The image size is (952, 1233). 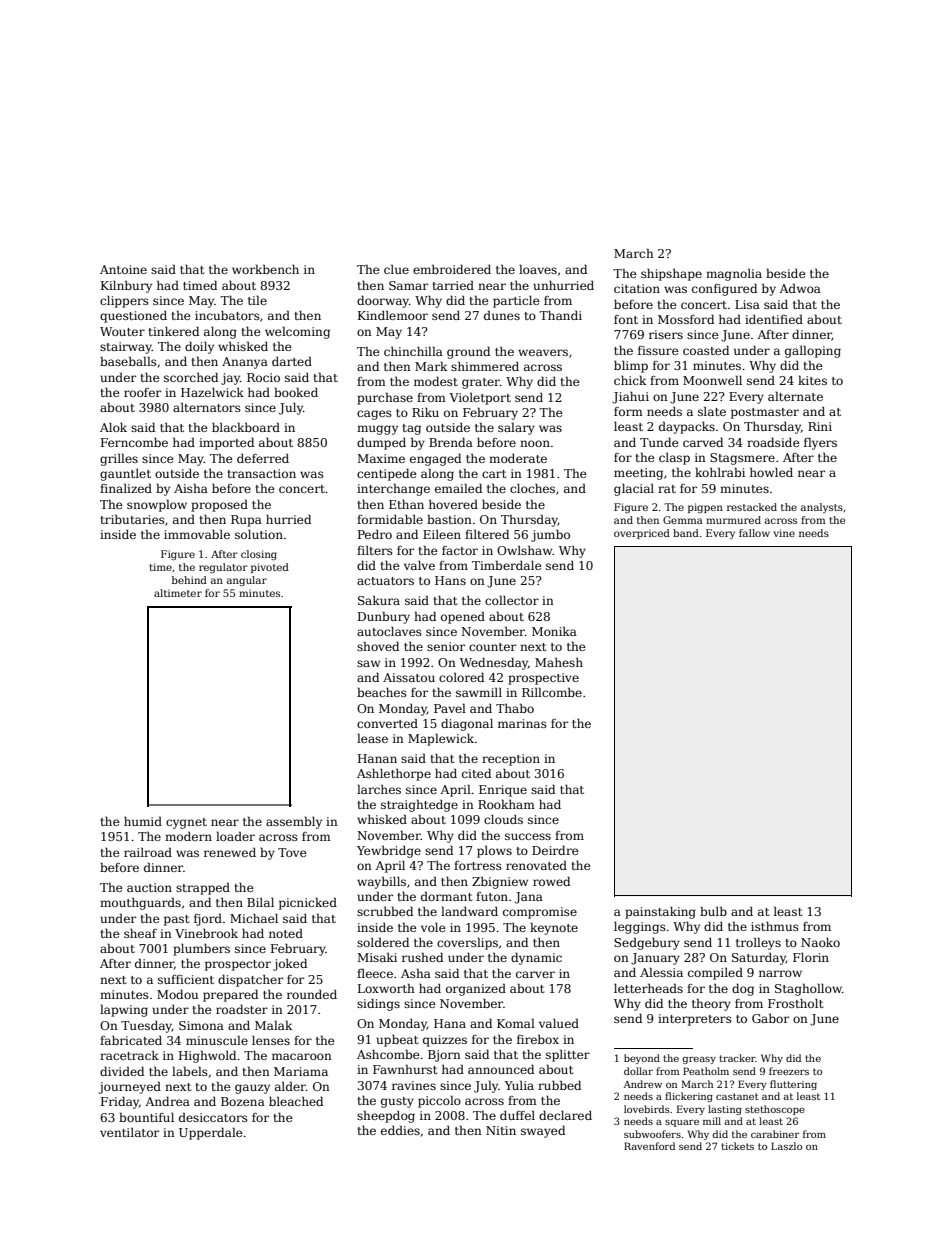 What do you see at coordinates (387, 723) in the page?
I see `converted` at bounding box center [387, 723].
